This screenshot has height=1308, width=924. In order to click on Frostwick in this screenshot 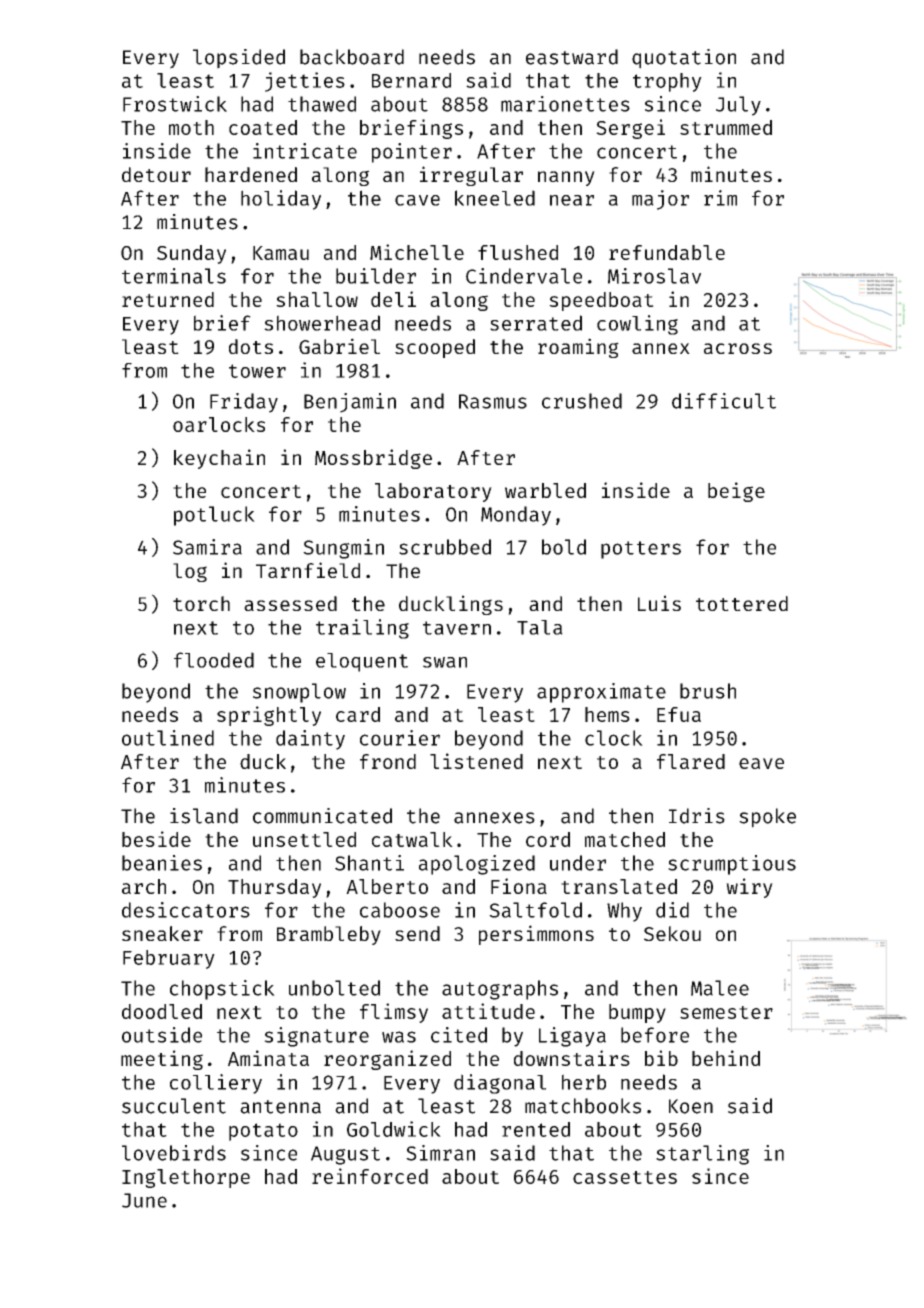, I will do `click(175, 104)`.
